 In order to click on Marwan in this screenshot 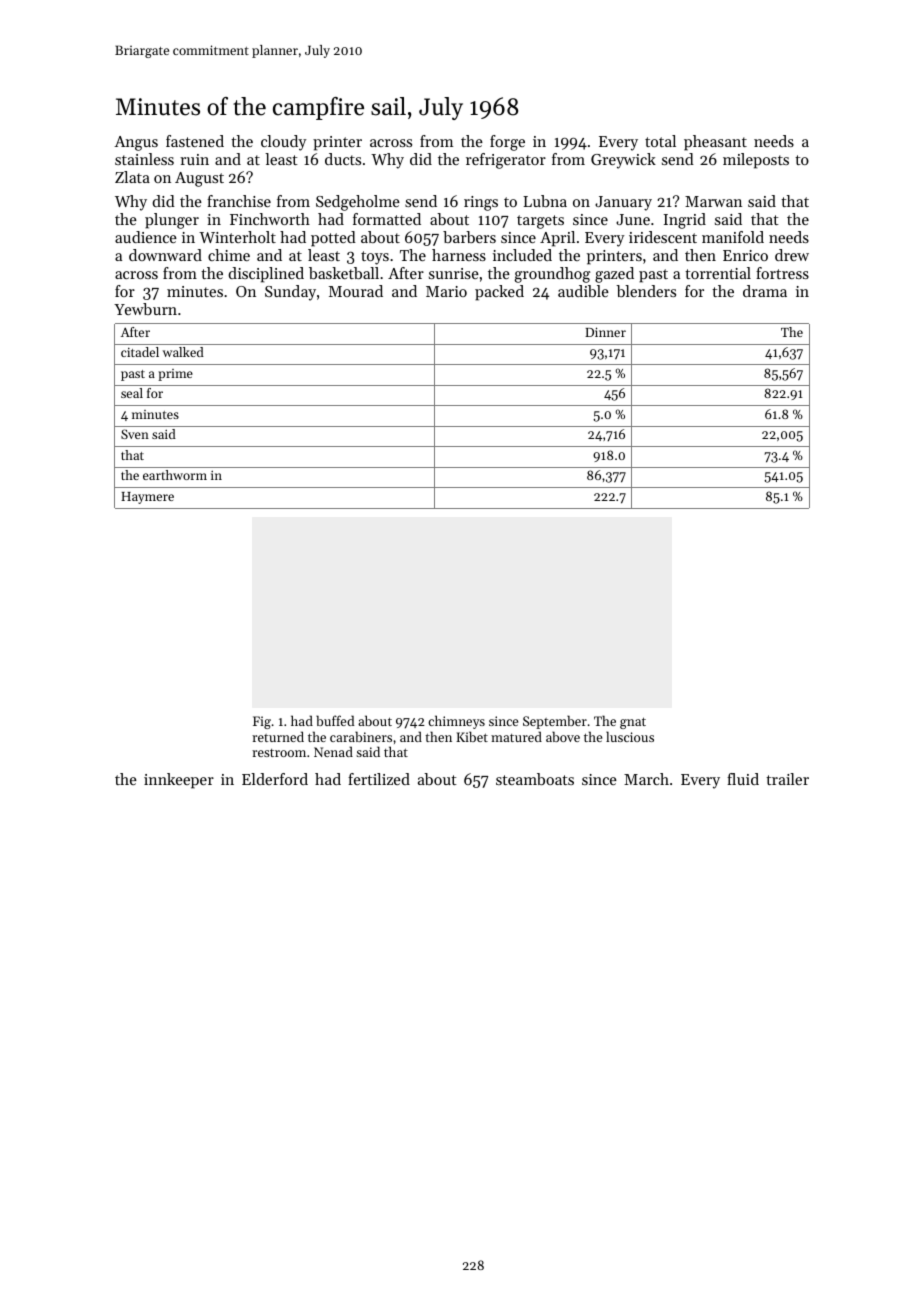, I will do `click(713, 201)`.
